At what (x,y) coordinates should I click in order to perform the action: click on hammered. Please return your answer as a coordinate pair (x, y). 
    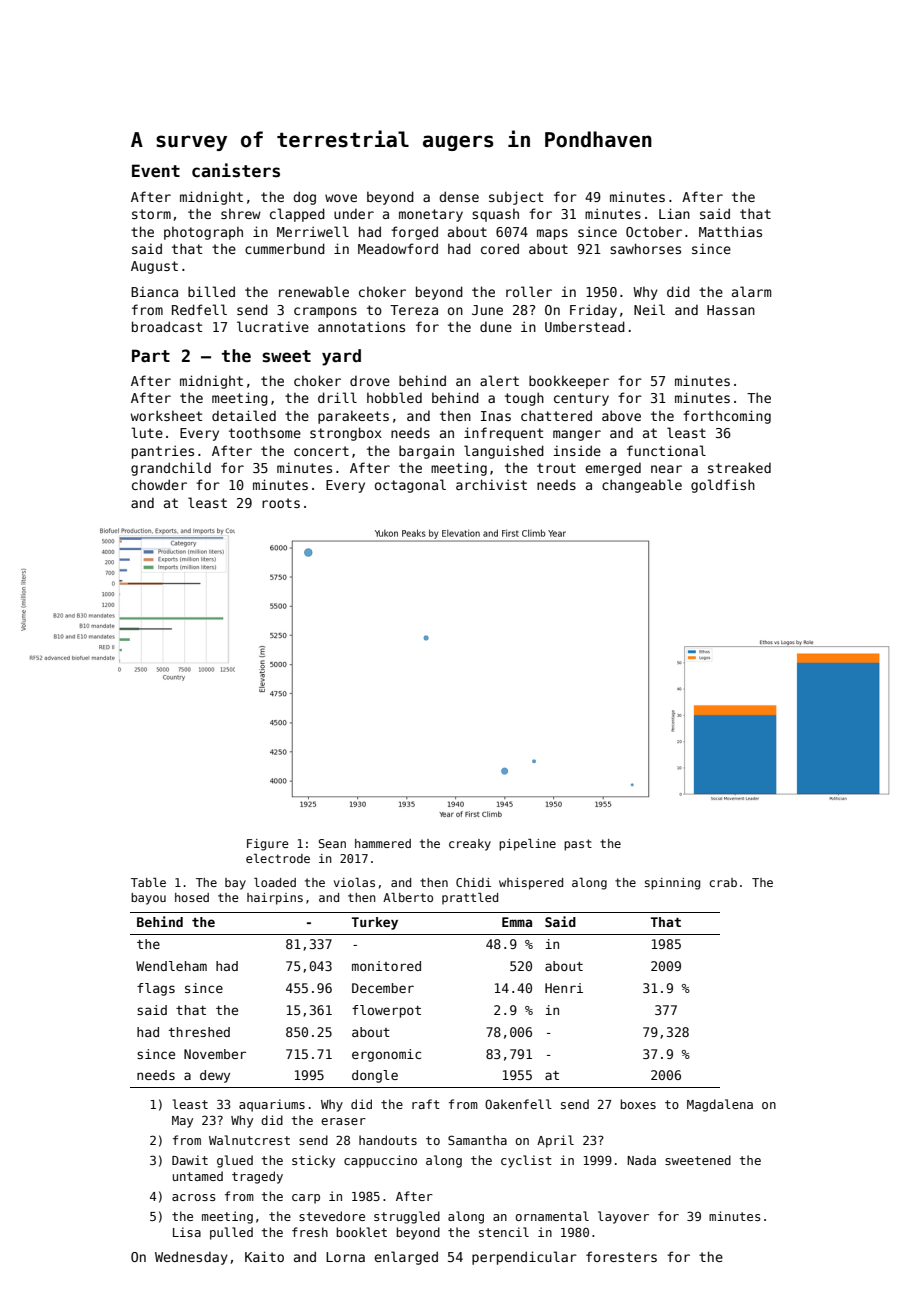
    Looking at the image, I should click on (383, 843).
